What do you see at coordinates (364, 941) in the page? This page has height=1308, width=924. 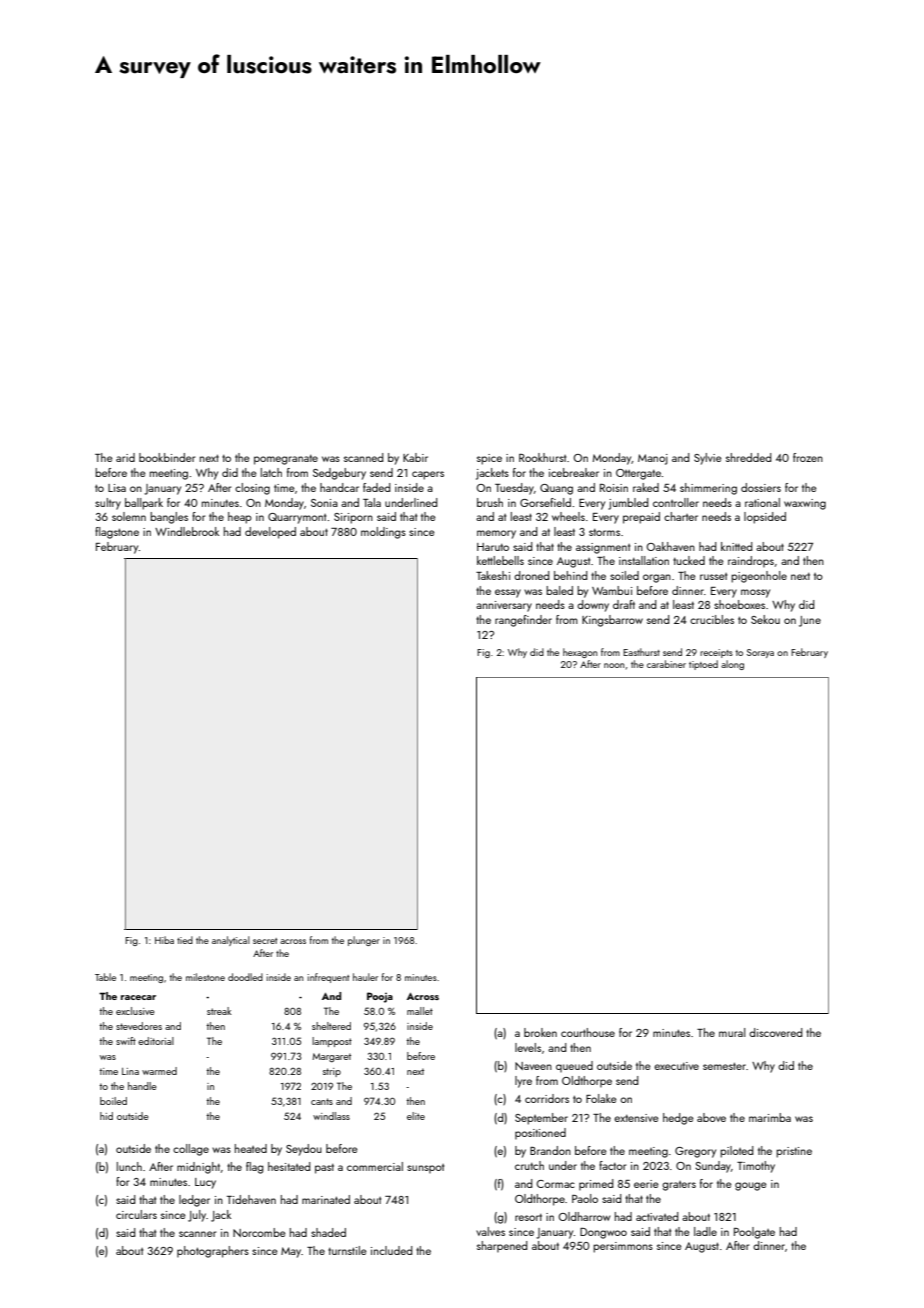 I see `plunger` at bounding box center [364, 941].
